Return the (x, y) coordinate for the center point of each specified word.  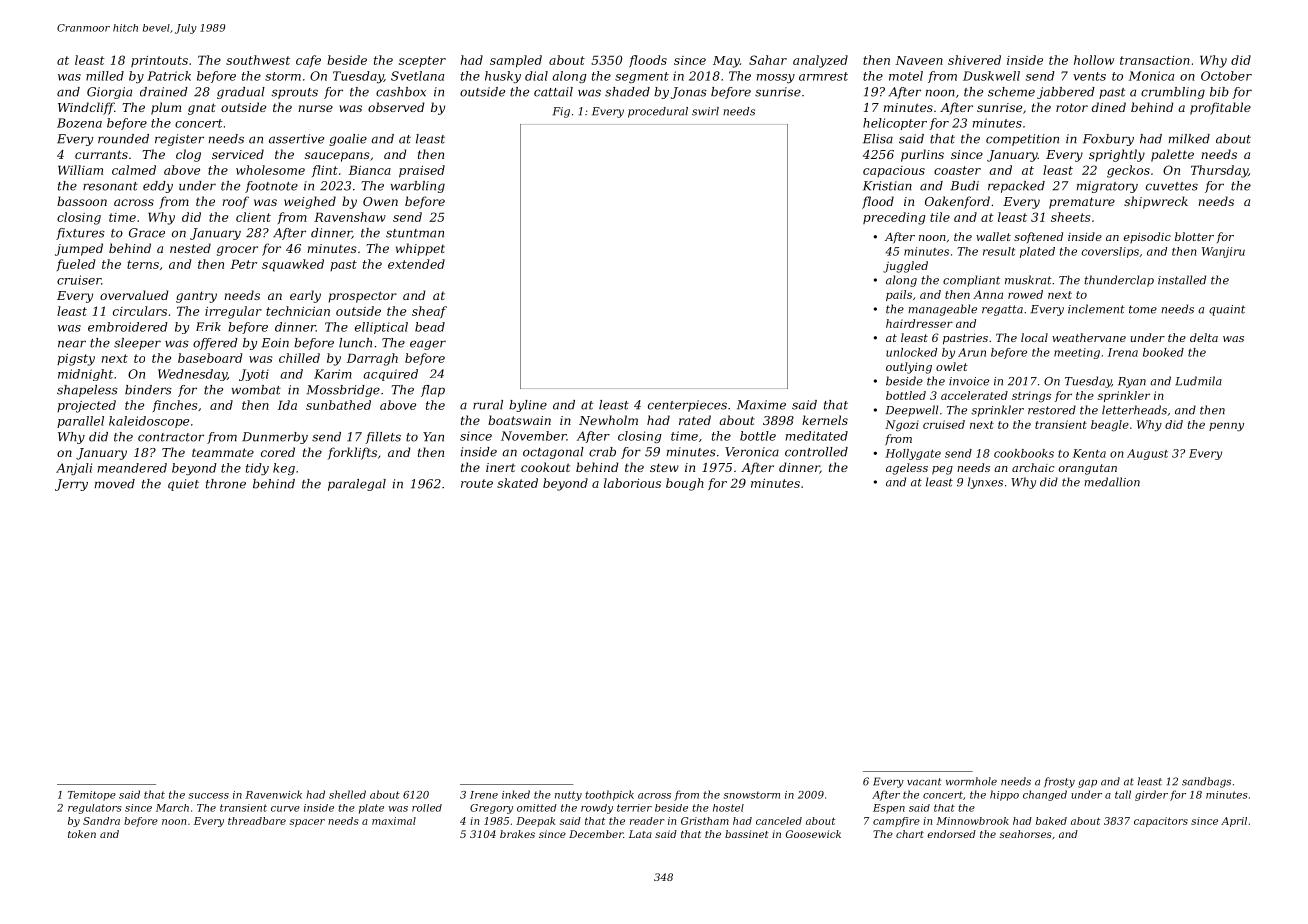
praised (422, 171)
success (208, 796)
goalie (348, 140)
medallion (1112, 482)
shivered (974, 60)
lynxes (985, 483)
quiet (183, 485)
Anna (988, 294)
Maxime (761, 405)
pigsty (76, 360)
